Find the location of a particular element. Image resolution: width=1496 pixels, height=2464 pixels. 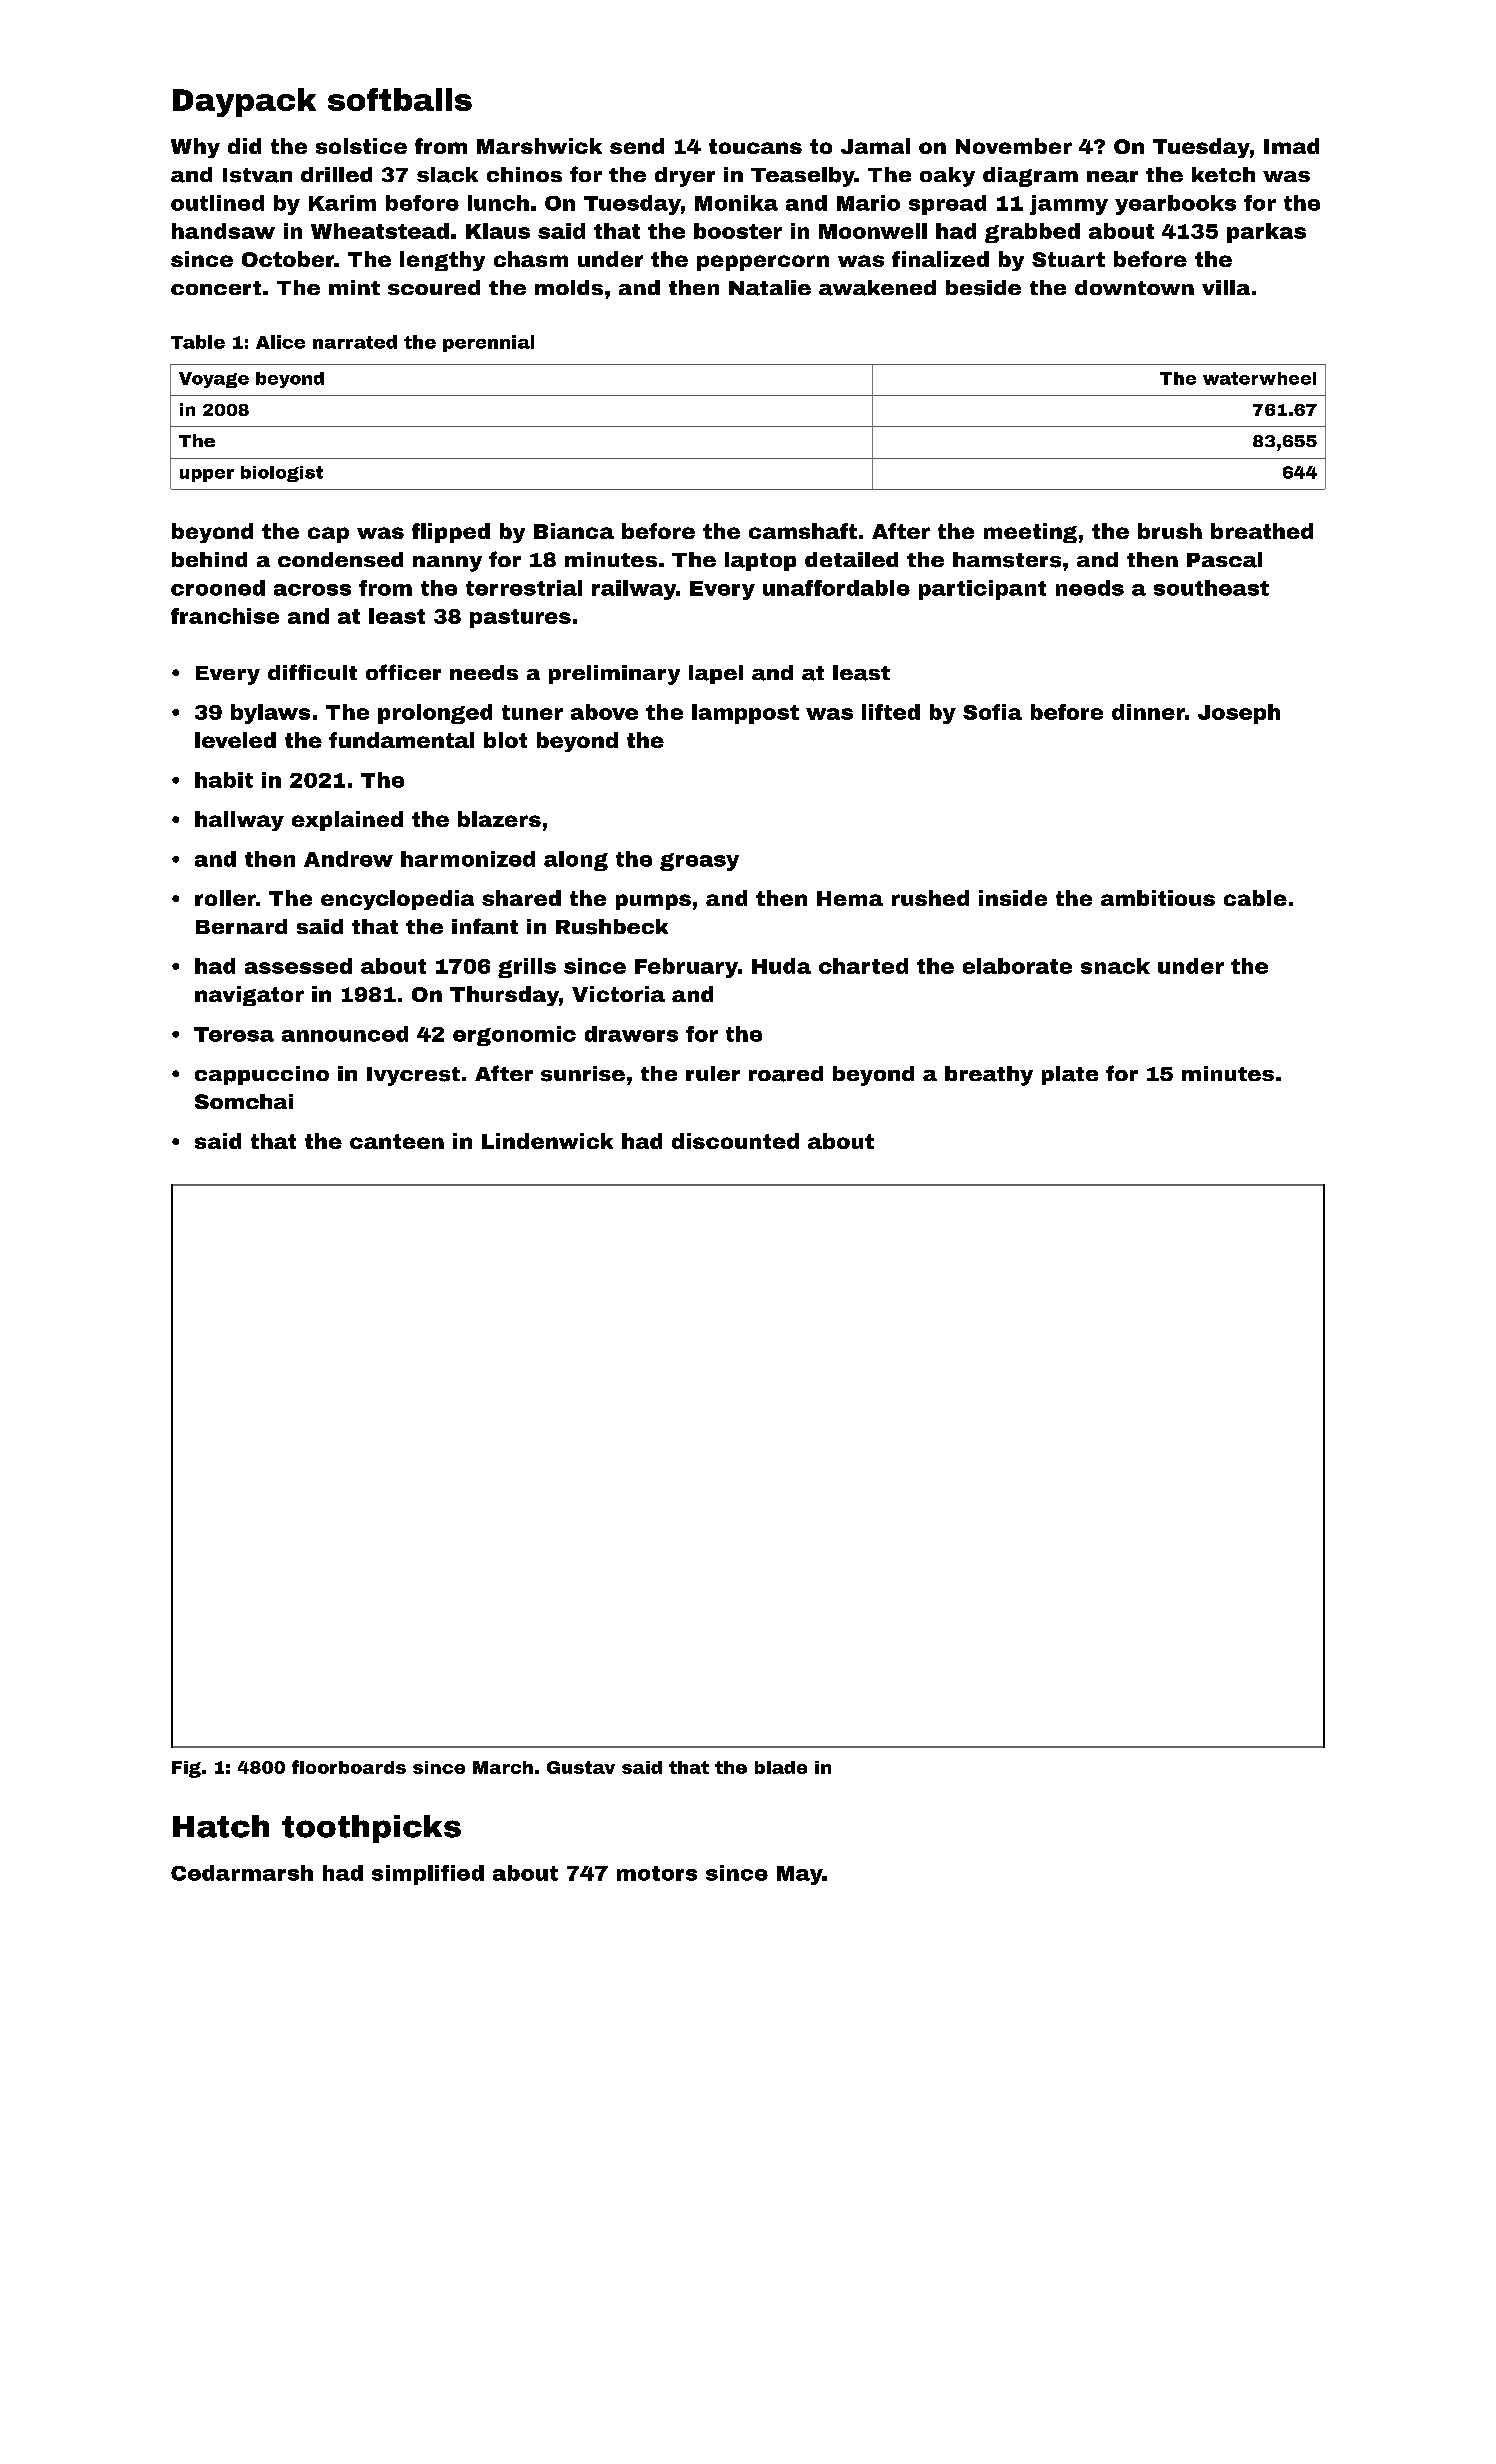

toucans is located at coordinates (755, 146).
